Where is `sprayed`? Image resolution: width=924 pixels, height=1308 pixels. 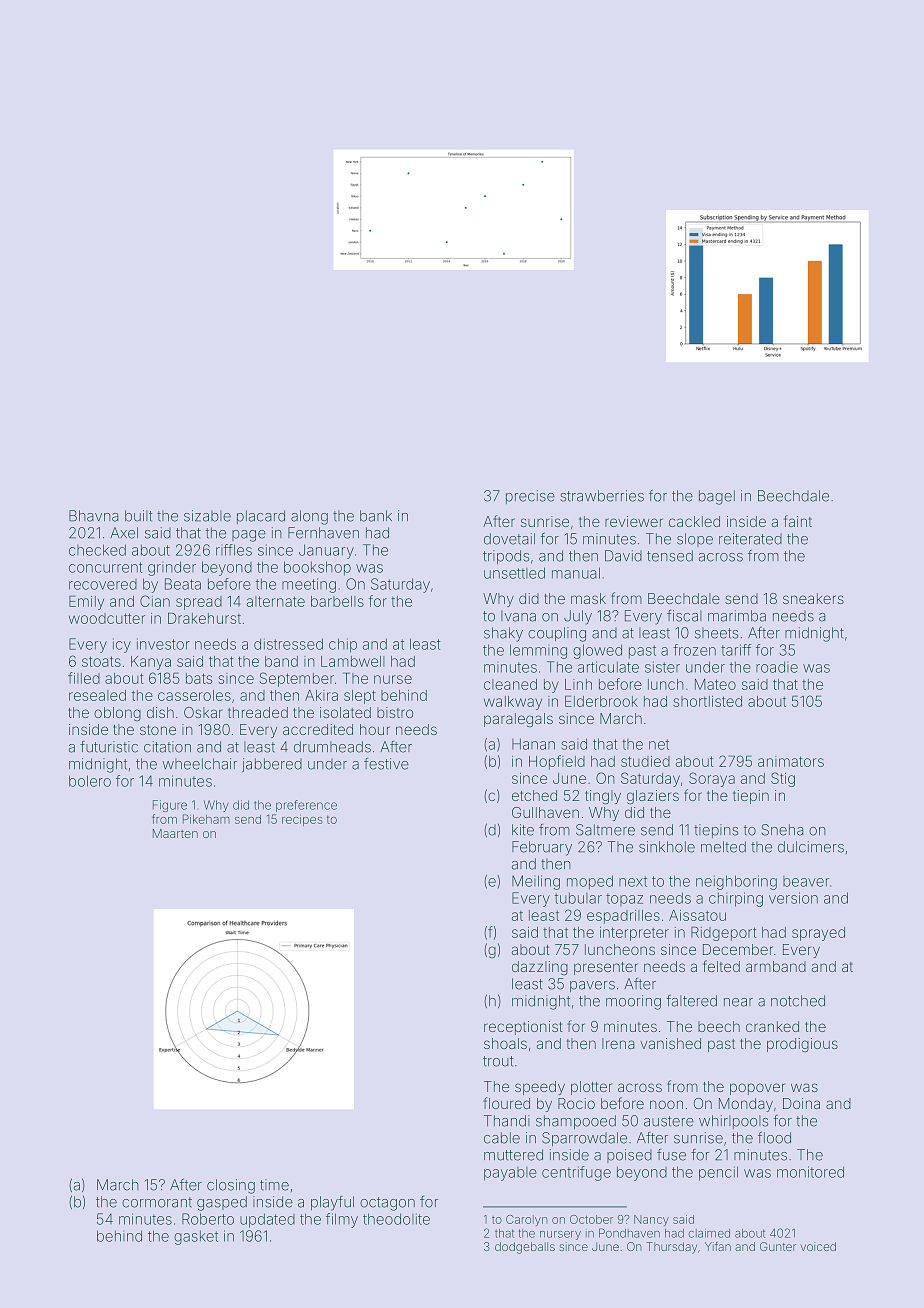
sprayed is located at coordinates (818, 934).
